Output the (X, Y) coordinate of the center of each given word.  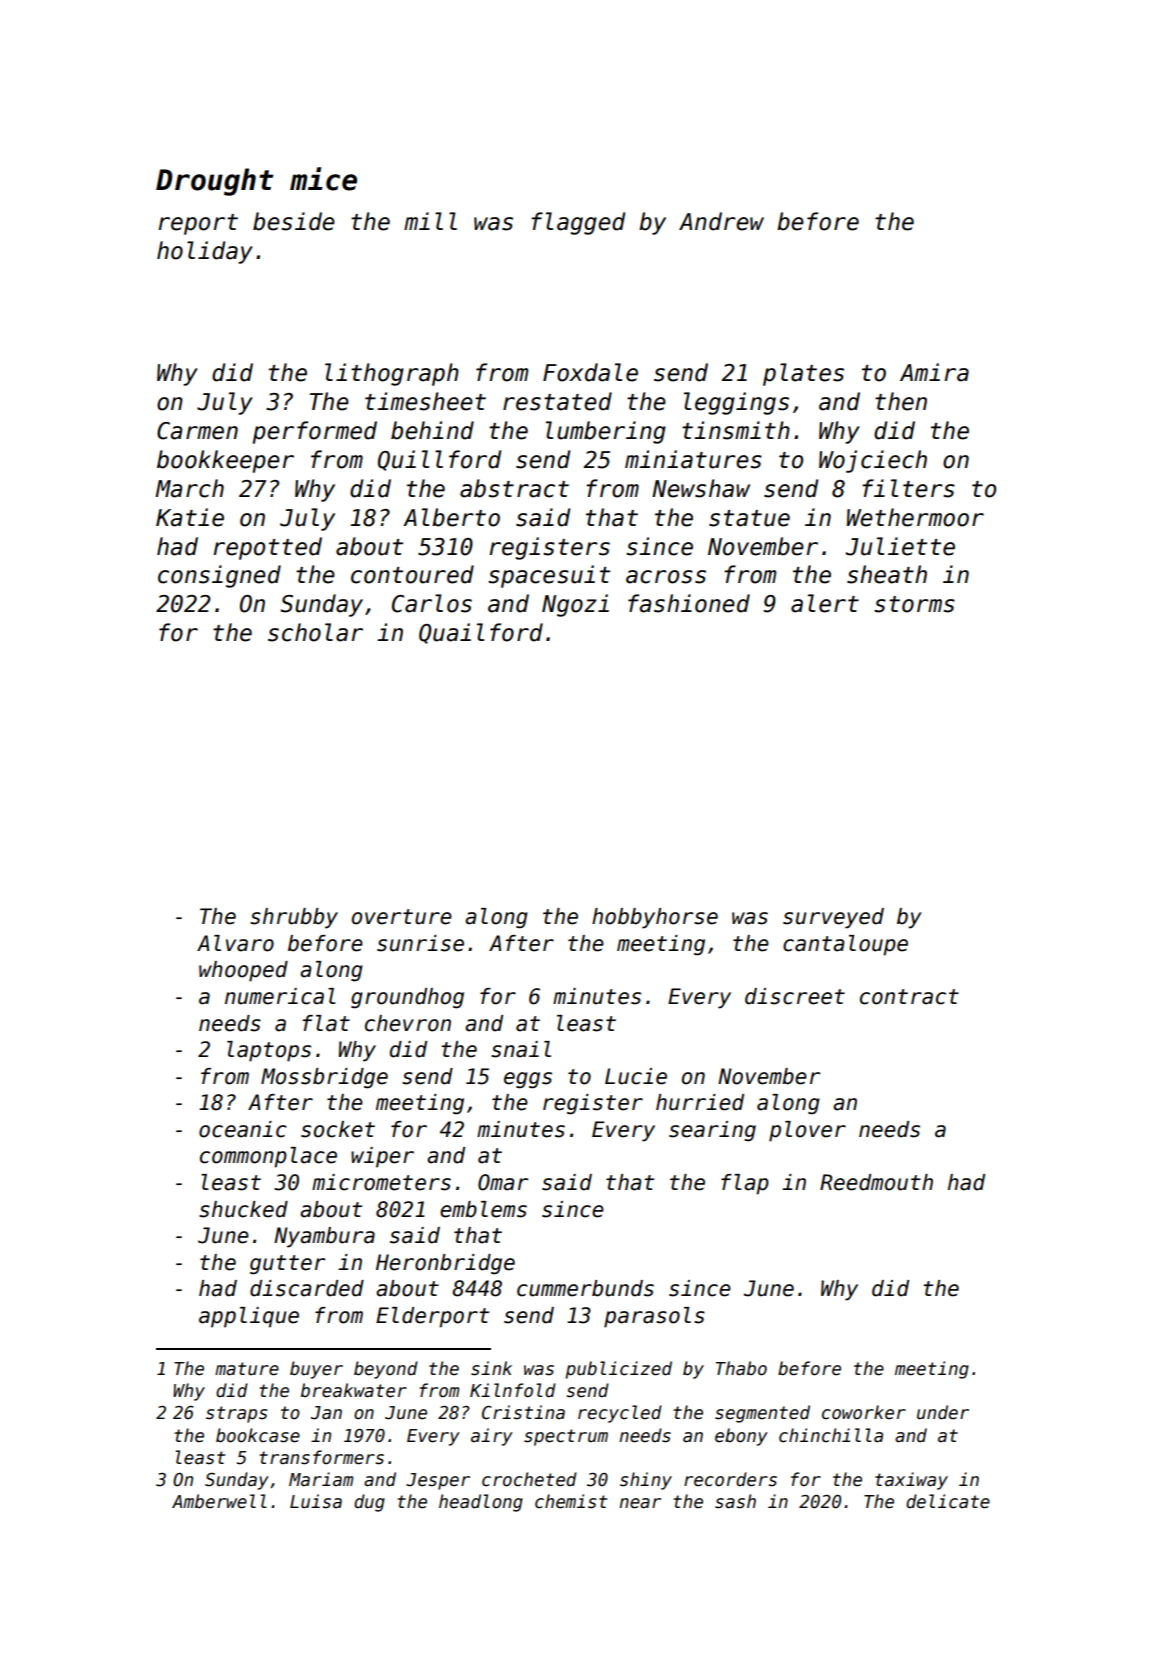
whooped (243, 971)
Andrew (721, 221)
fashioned (689, 603)
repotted (268, 548)
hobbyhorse (655, 918)
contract (909, 997)
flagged (578, 223)
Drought (214, 182)
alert (825, 603)
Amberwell (219, 1501)
